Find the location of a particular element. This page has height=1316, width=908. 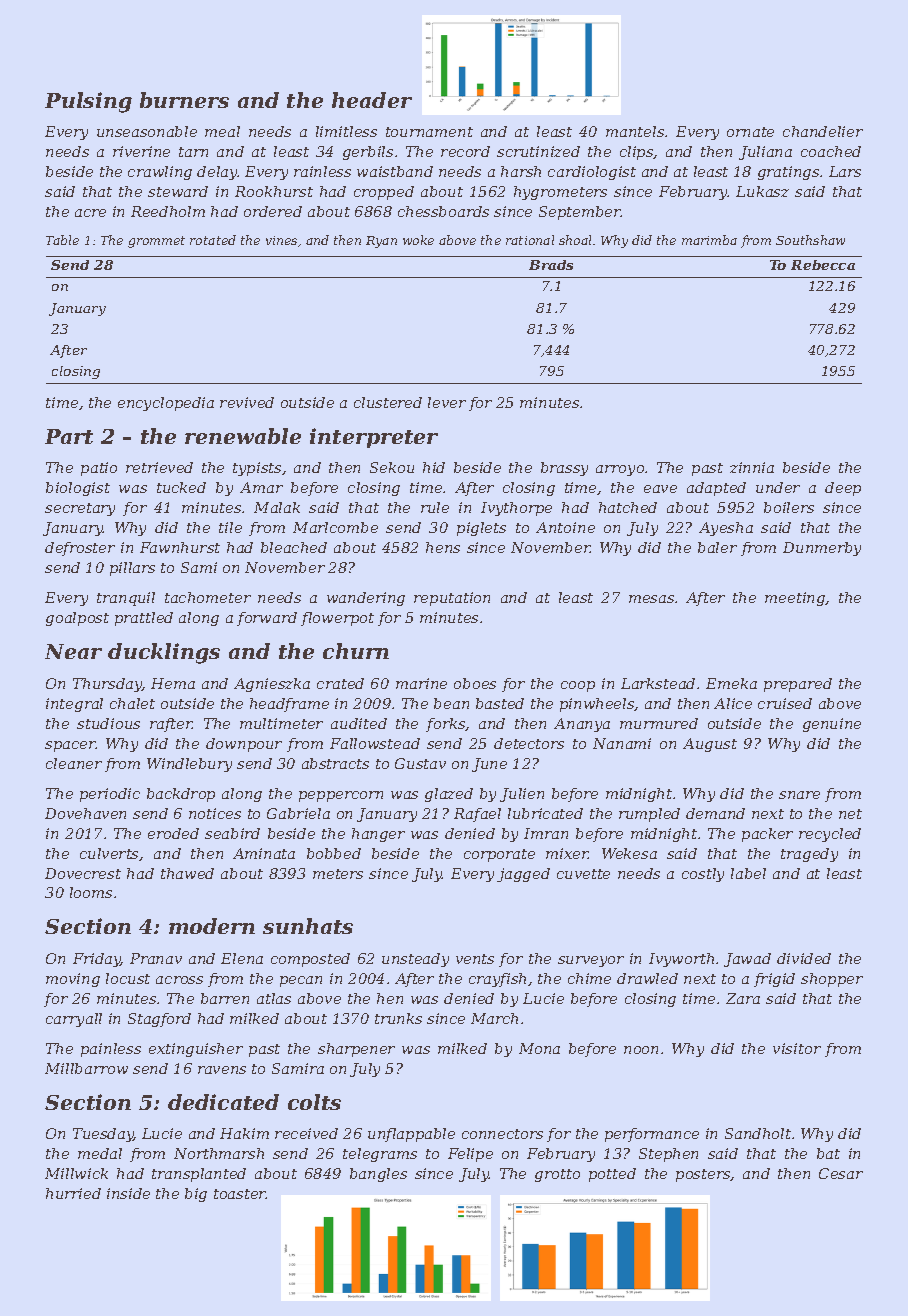

burners is located at coordinates (184, 100).
